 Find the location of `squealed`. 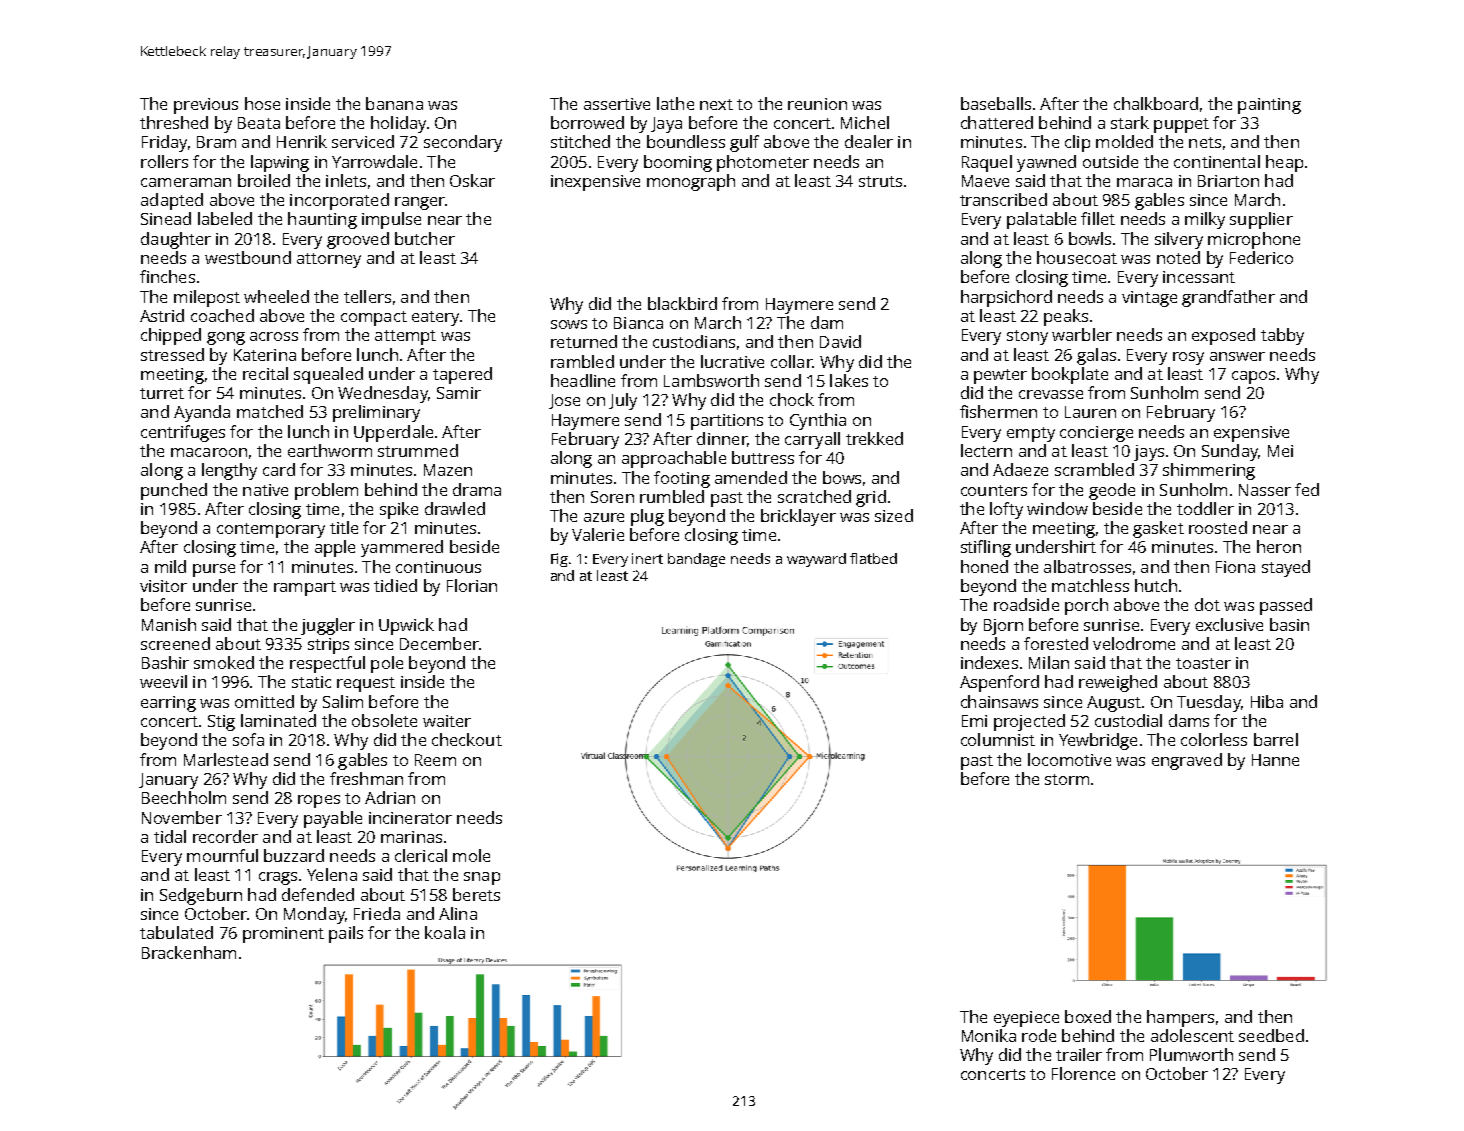

squealed is located at coordinates (328, 375).
